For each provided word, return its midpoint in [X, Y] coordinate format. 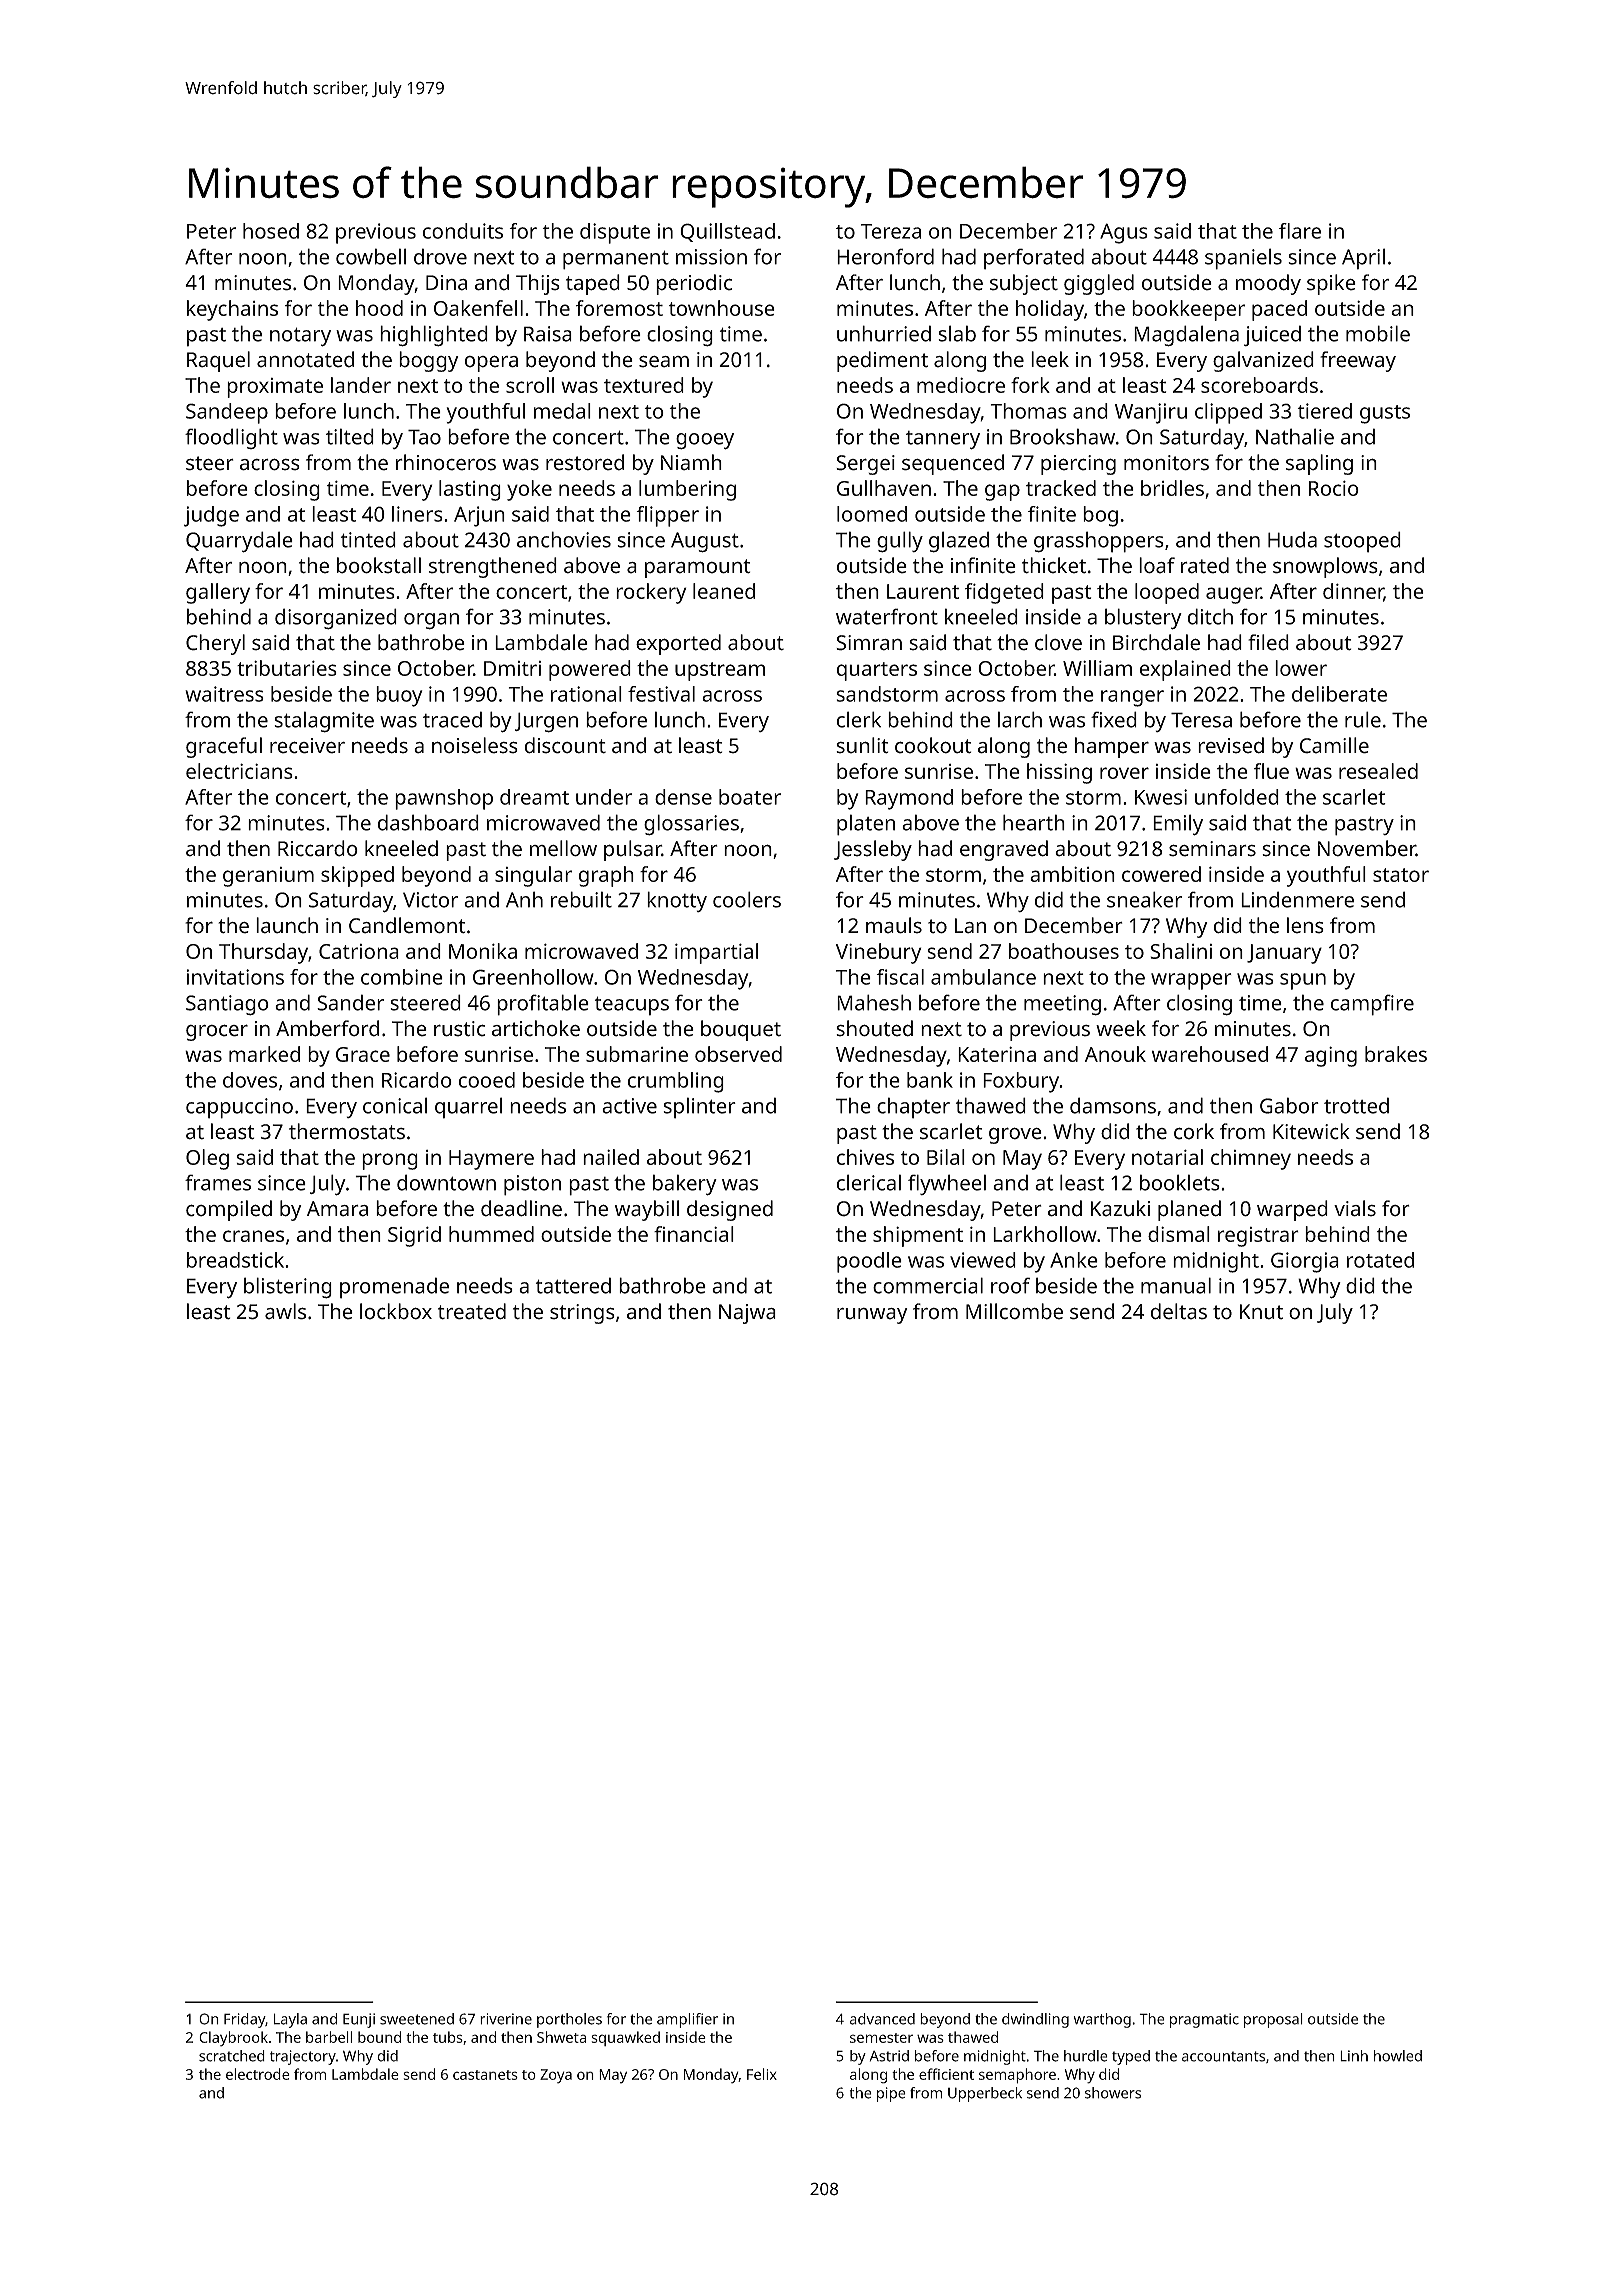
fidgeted [1004, 593]
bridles [1172, 488]
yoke [529, 490]
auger [1233, 595]
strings [582, 1314]
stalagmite [324, 722]
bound [379, 2037]
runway [872, 1316]
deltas [1179, 1311]
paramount [698, 568]
